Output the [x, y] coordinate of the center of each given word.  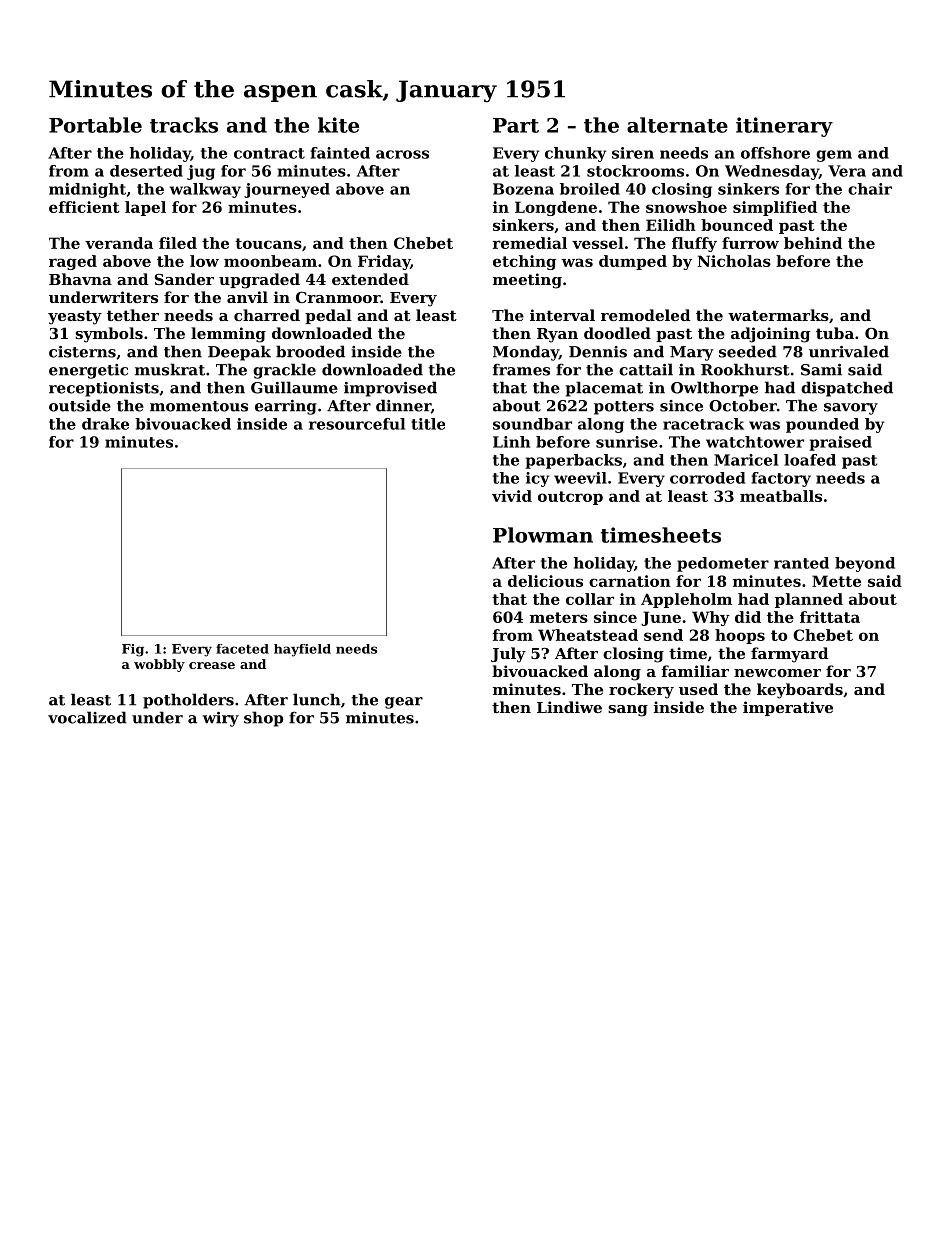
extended [370, 279]
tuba [835, 333]
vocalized [87, 717]
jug [201, 172]
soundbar [532, 424]
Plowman [543, 535]
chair [870, 189]
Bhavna [80, 279]
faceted [242, 649]
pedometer [723, 564]
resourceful [357, 424]
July [508, 655]
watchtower [755, 442]
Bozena [523, 189]
